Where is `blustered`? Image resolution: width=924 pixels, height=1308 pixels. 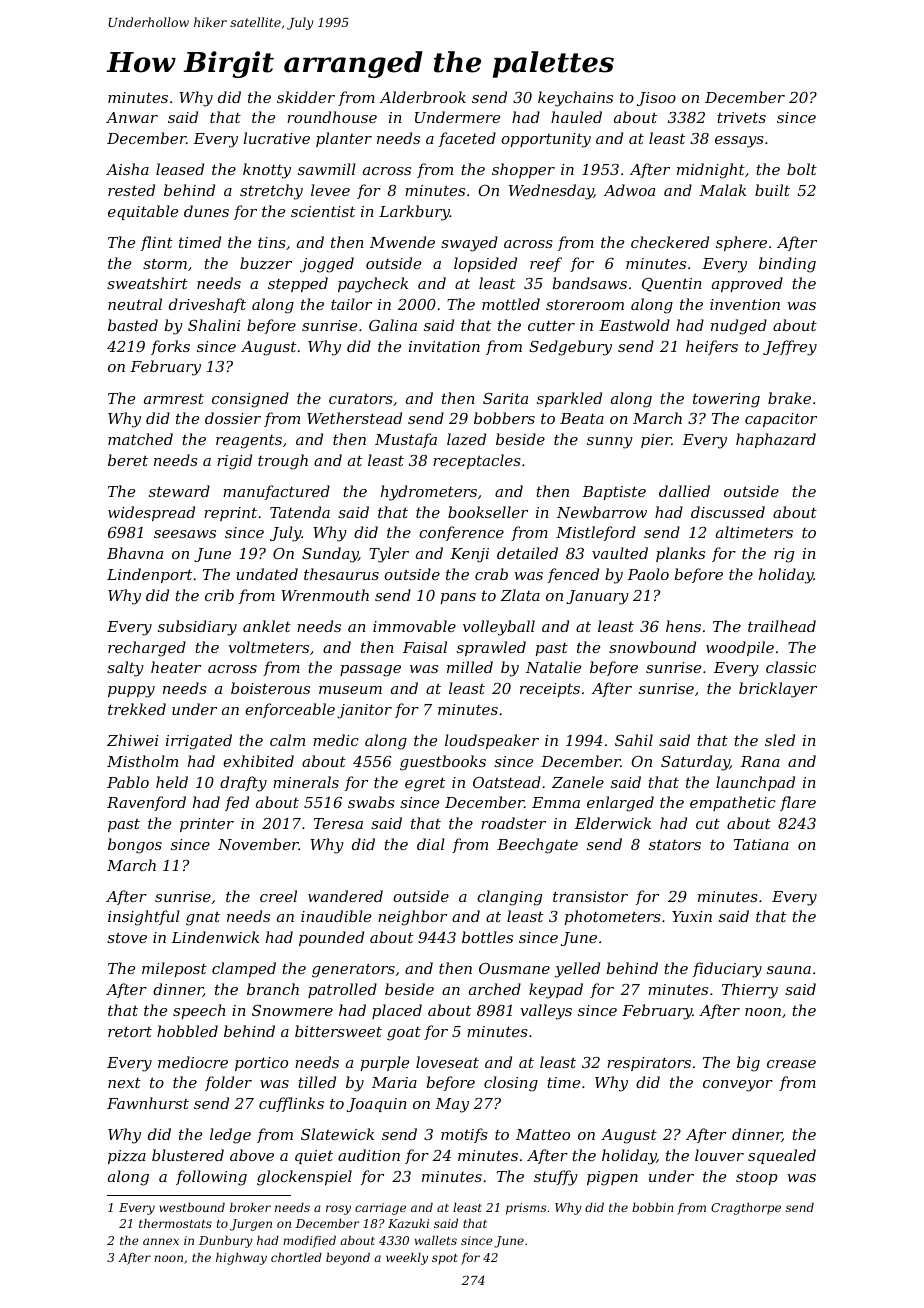
blustered is located at coordinates (188, 1155).
